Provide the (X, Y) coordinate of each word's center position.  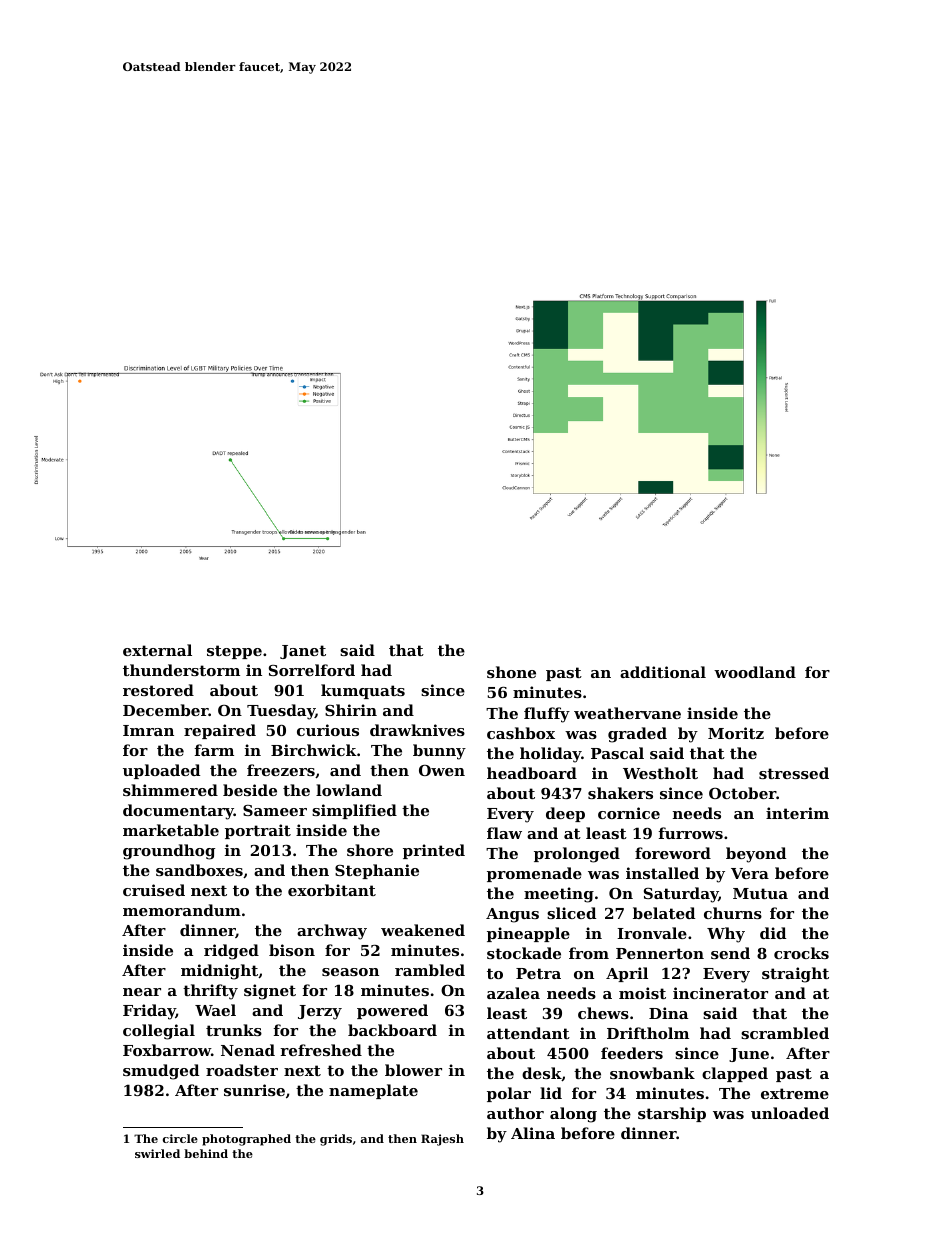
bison (292, 950)
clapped (735, 1074)
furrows (691, 833)
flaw (504, 833)
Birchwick (314, 750)
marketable (171, 830)
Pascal (617, 753)
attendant (528, 1033)
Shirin (351, 710)
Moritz (736, 733)
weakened (423, 930)
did (773, 933)
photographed (246, 1140)
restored (158, 690)
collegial (159, 1032)
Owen (442, 770)
